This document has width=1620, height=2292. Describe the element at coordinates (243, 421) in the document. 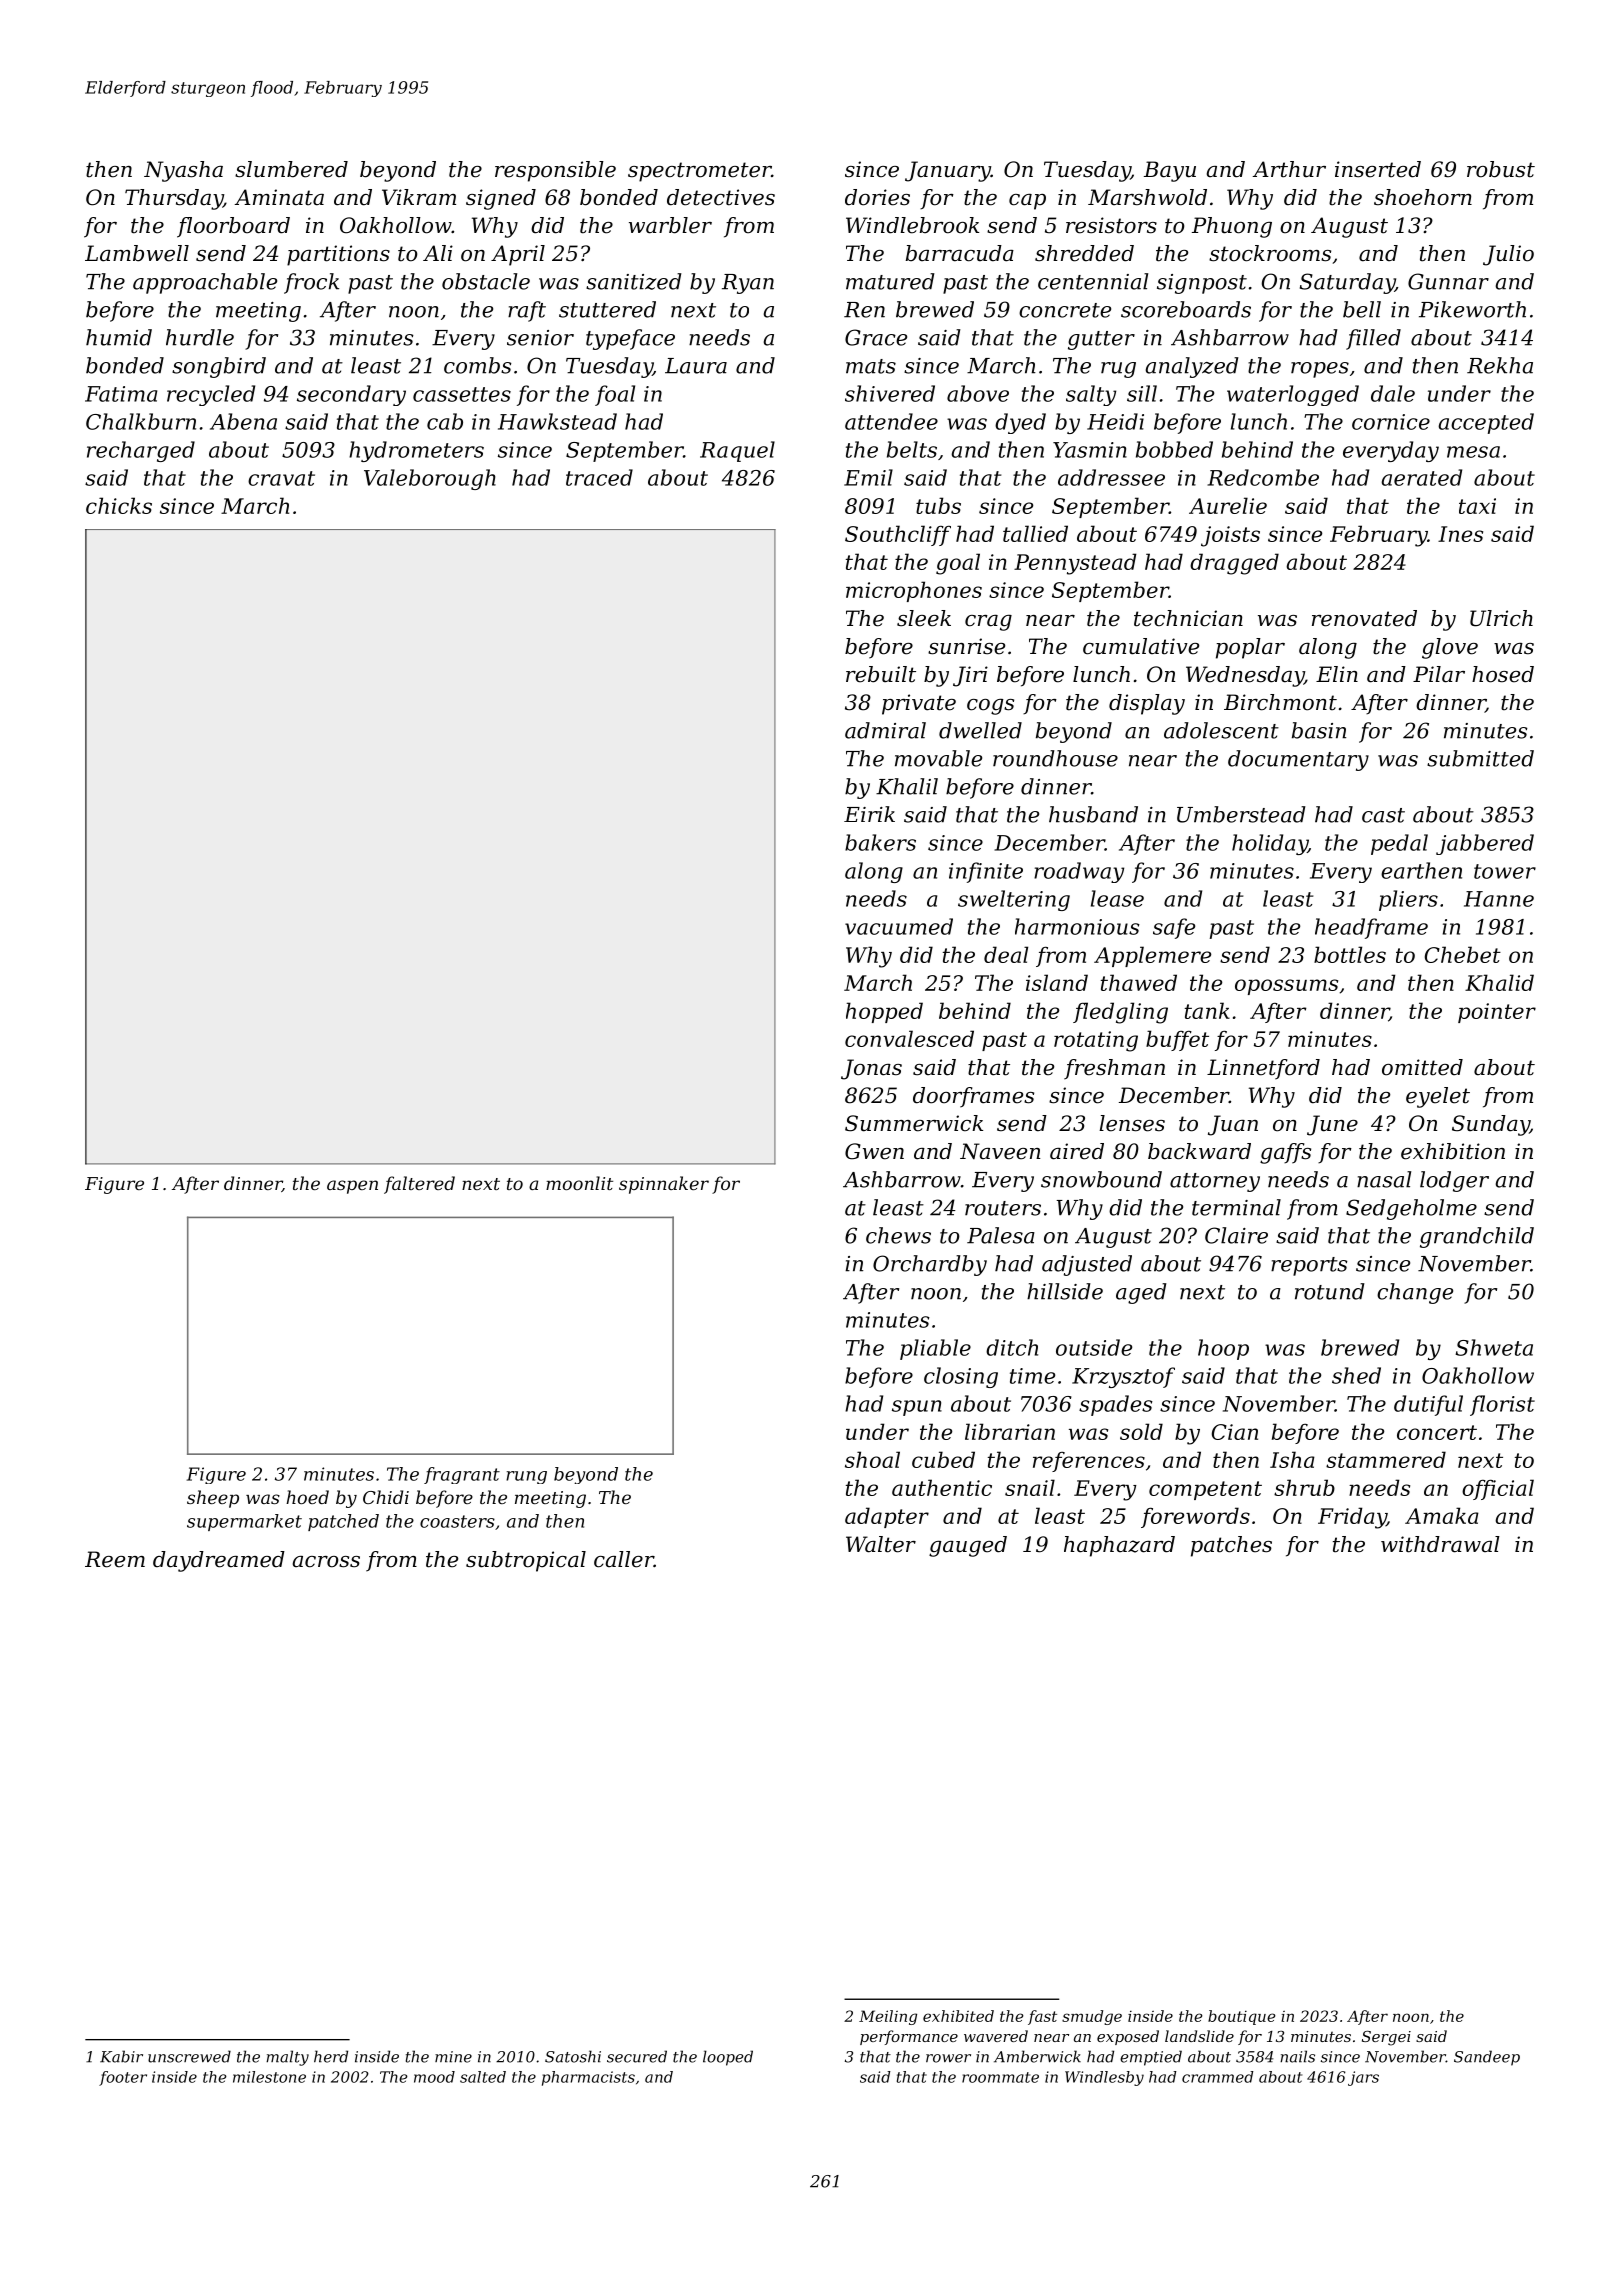

I see `Abena` at that location.
